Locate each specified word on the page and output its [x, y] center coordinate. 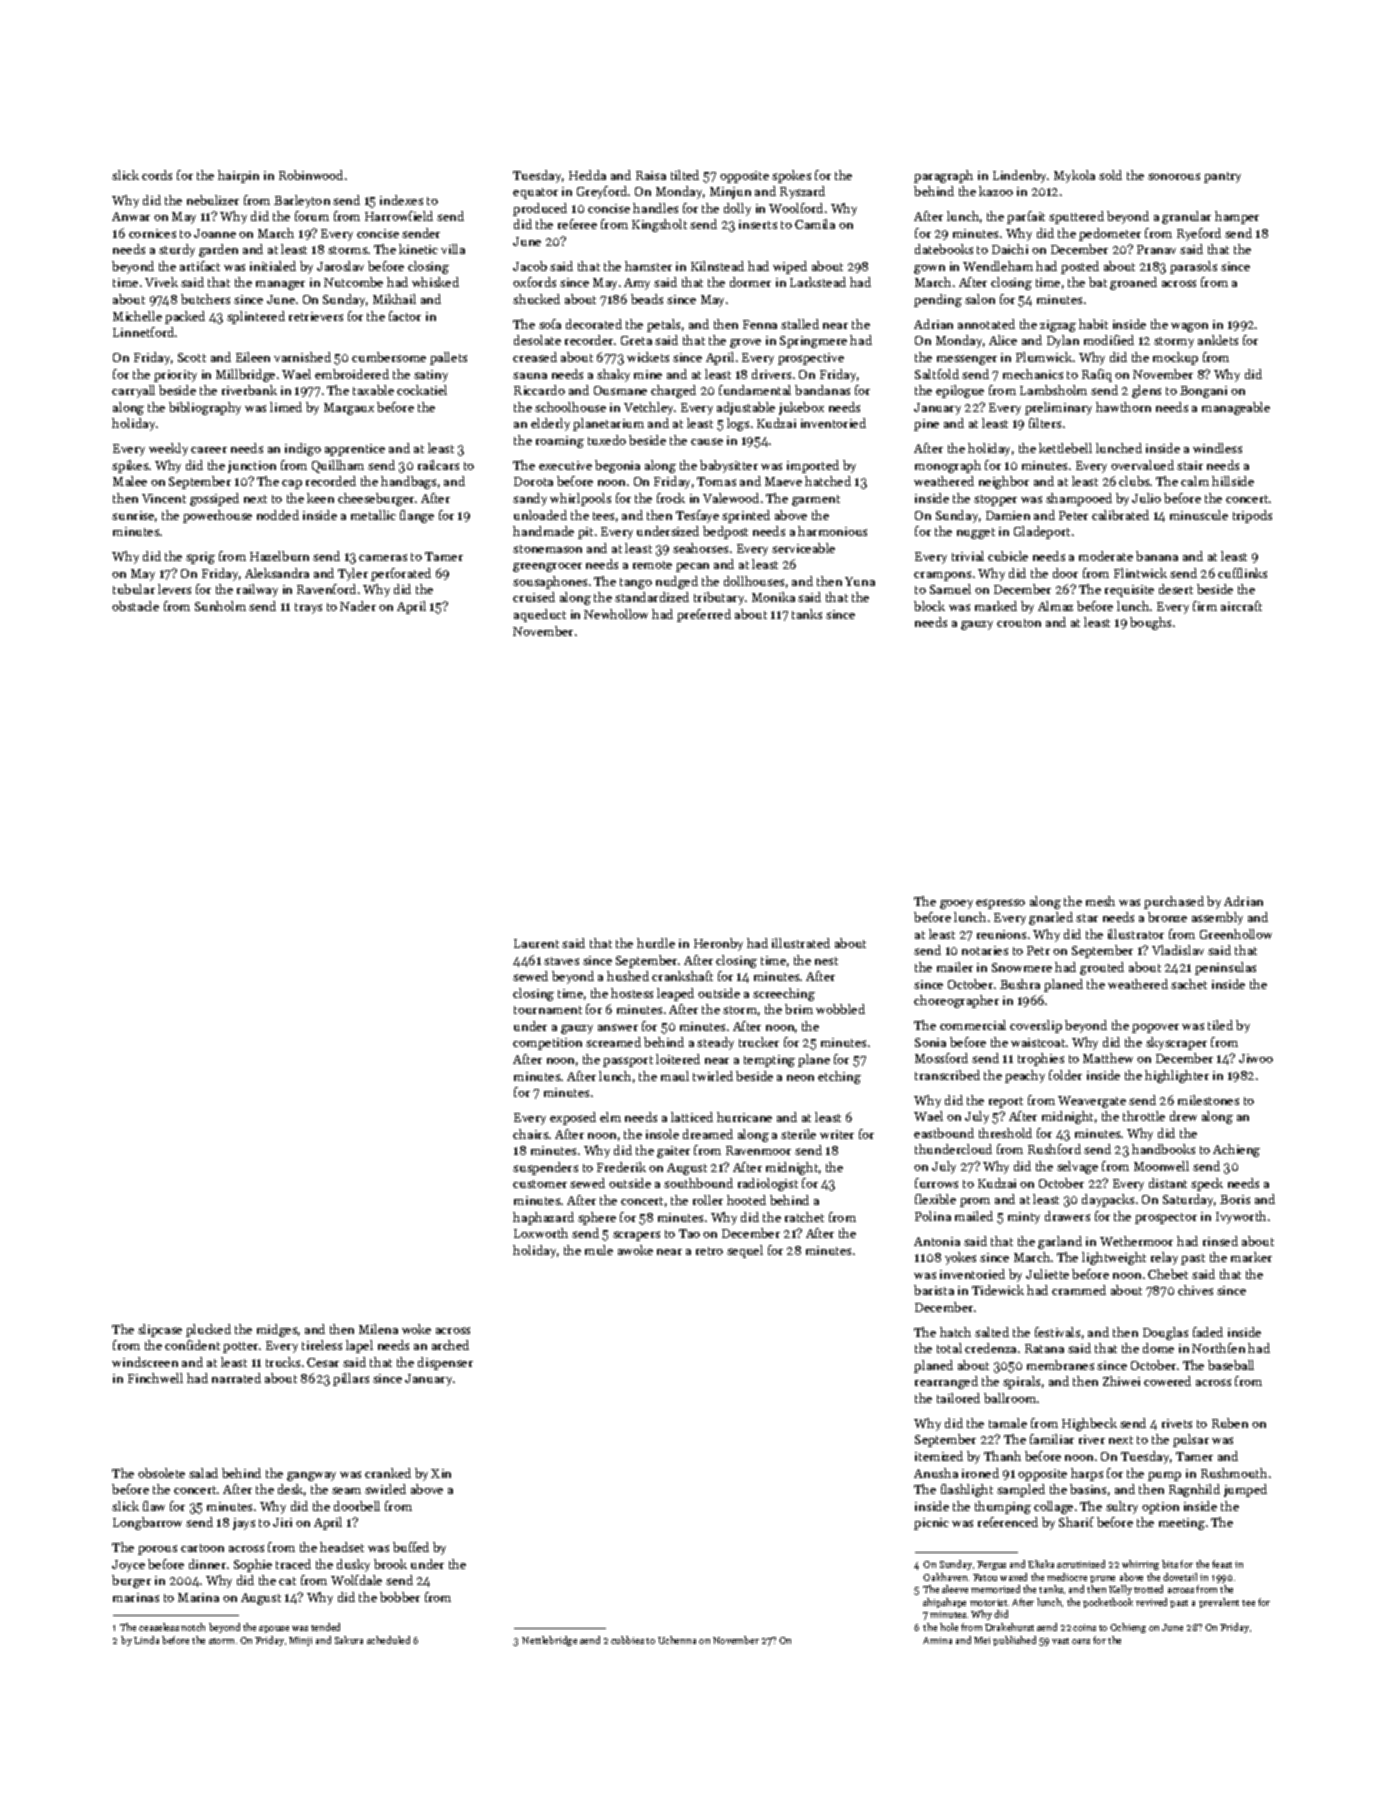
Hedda [587, 175]
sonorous [1174, 176]
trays [308, 608]
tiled [1220, 1025]
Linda [146, 1640]
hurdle [656, 943]
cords [157, 175]
